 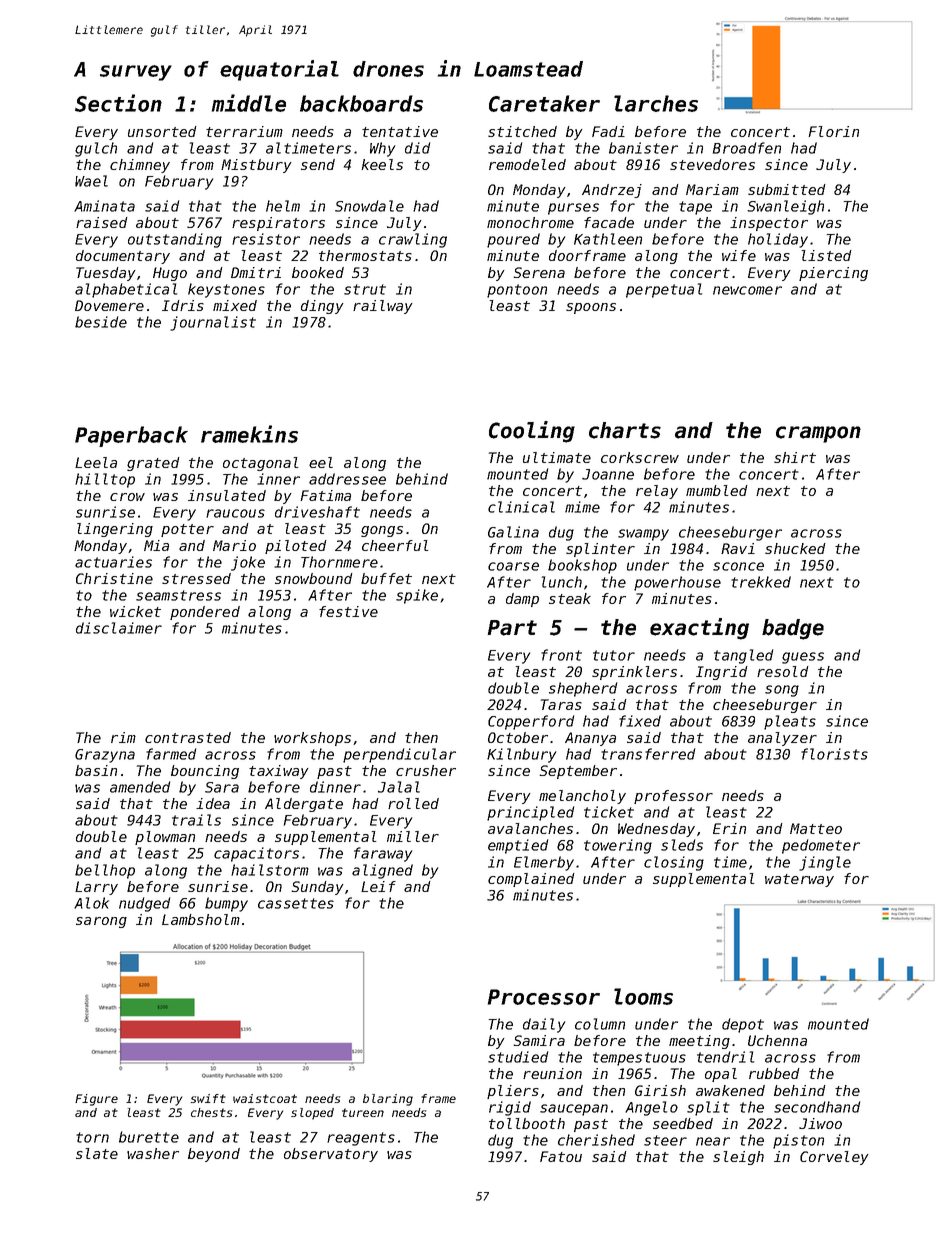 What do you see at coordinates (643, 996) in the screenshot?
I see `looms` at bounding box center [643, 996].
